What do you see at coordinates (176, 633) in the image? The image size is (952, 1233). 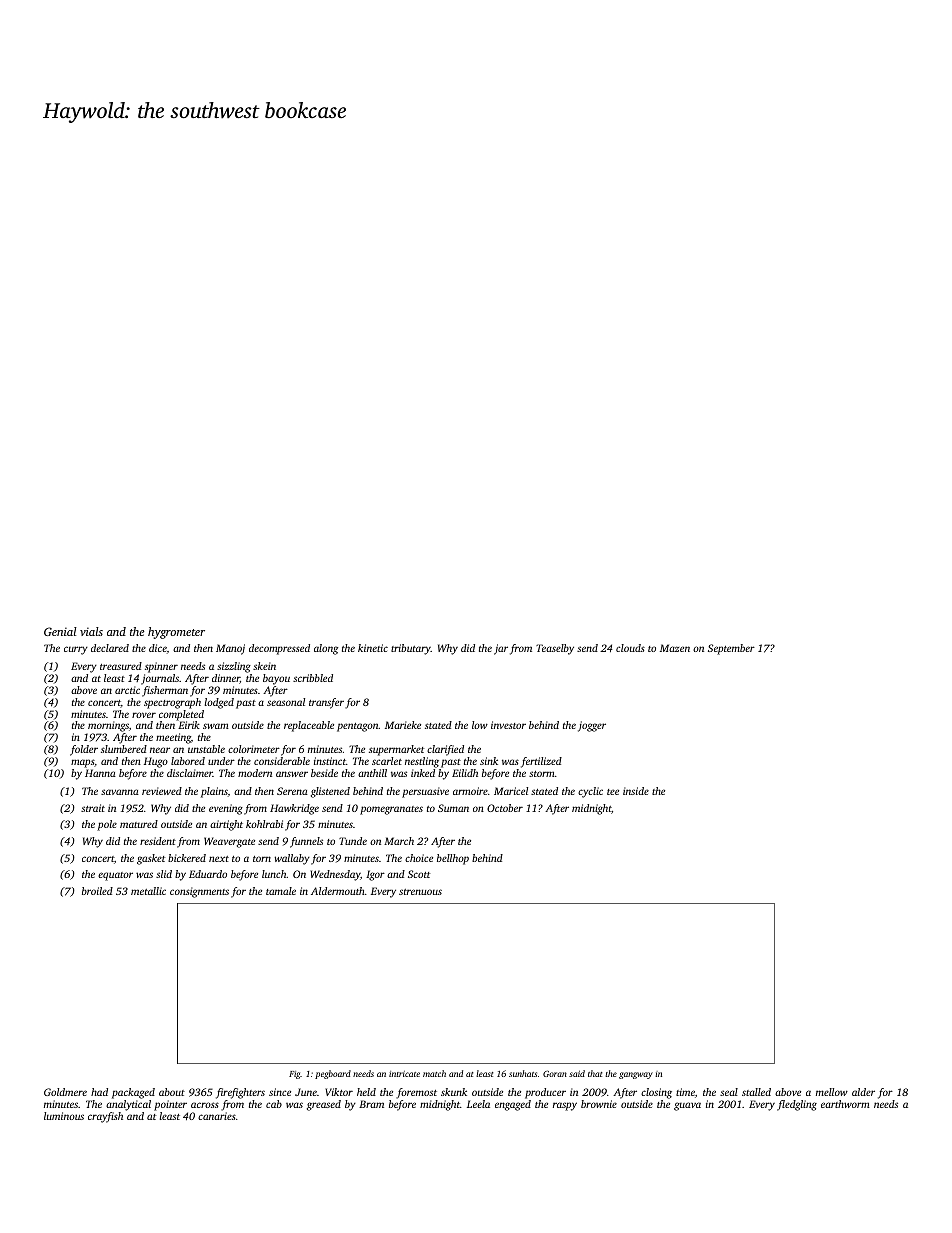 I see `hygrometer` at bounding box center [176, 633].
